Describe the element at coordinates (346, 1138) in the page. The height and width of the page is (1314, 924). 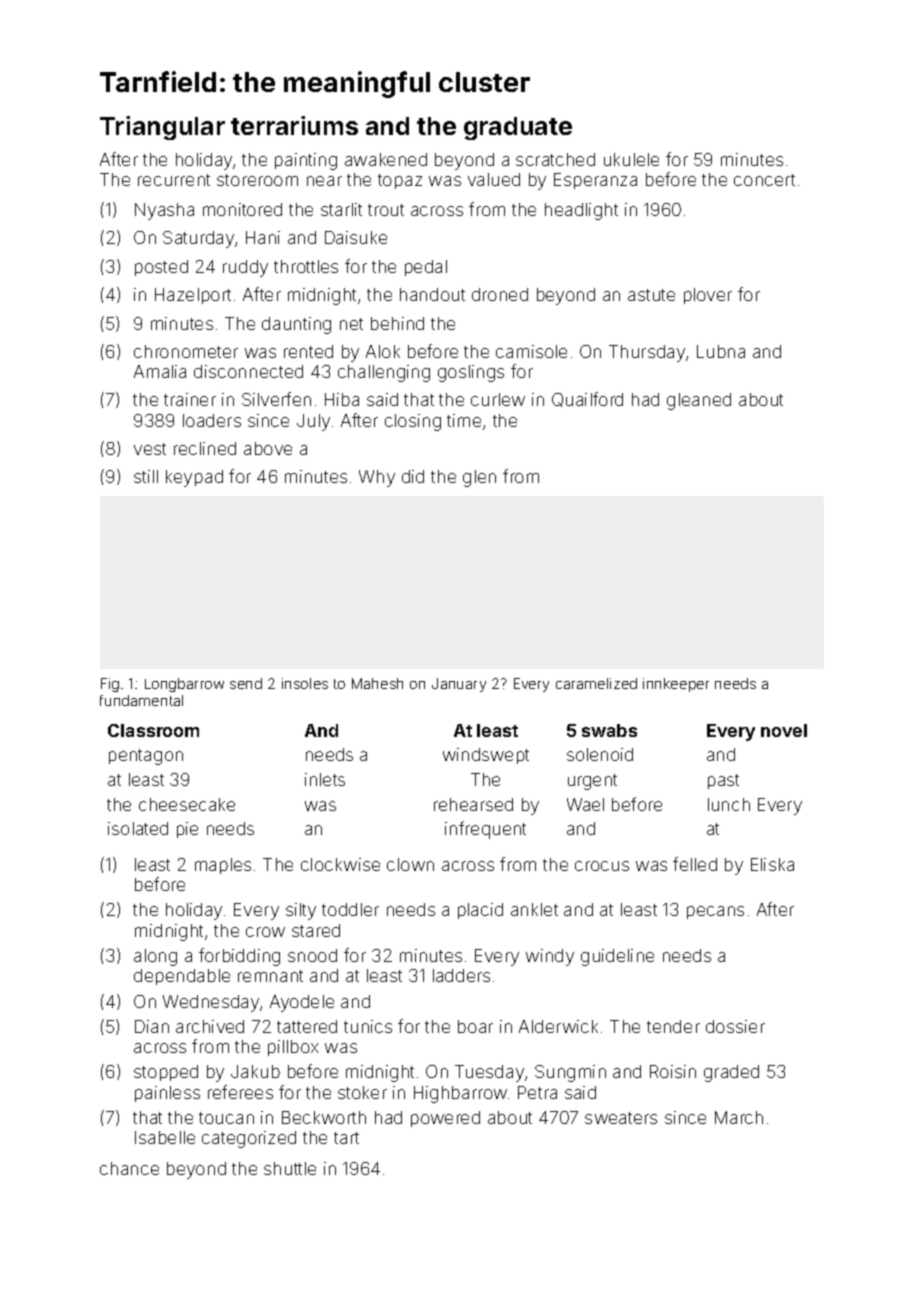
I see `tart` at that location.
